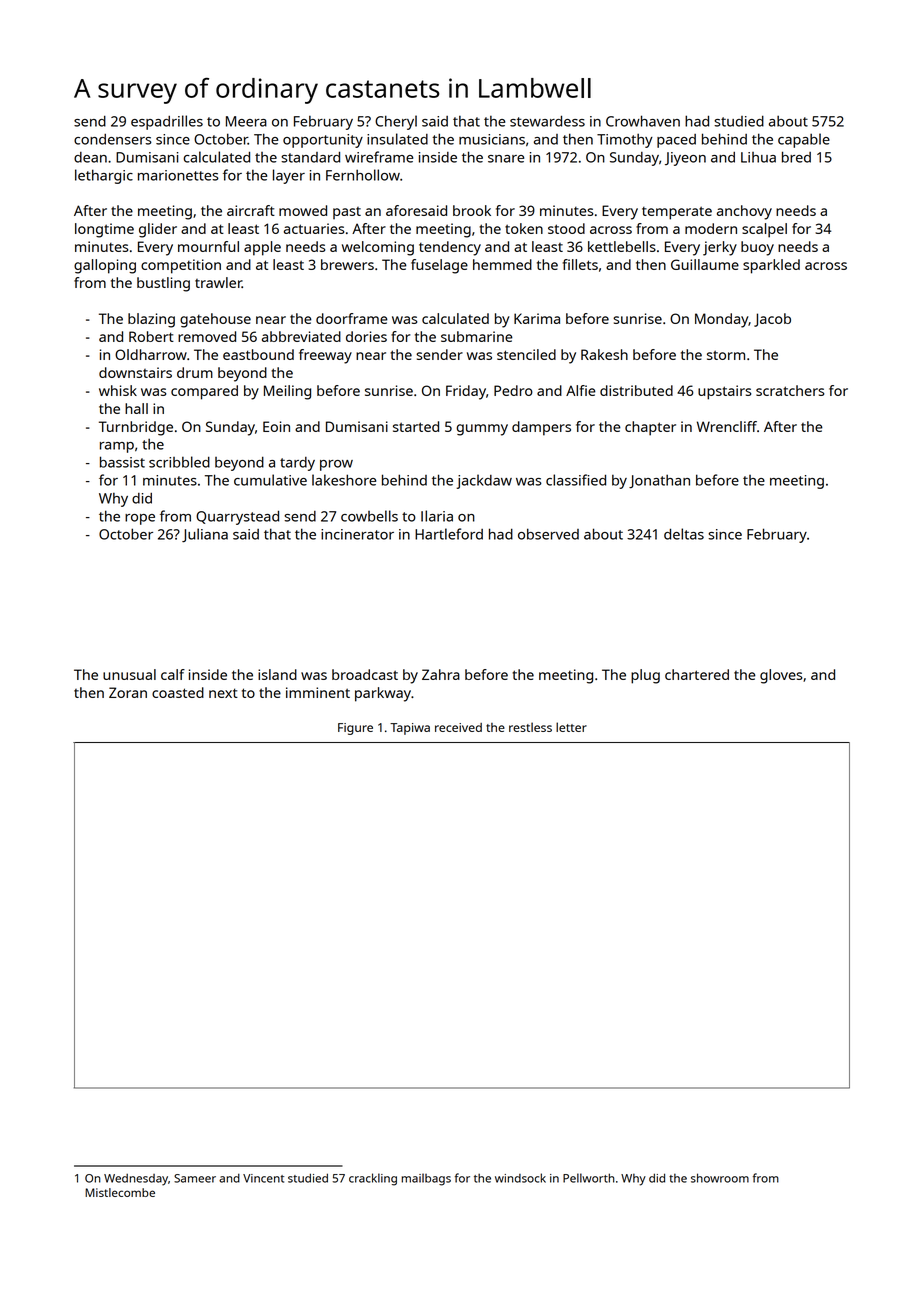 The width and height of the page is (924, 1308). What do you see at coordinates (263, 1178) in the page?
I see `Vincent` at bounding box center [263, 1178].
